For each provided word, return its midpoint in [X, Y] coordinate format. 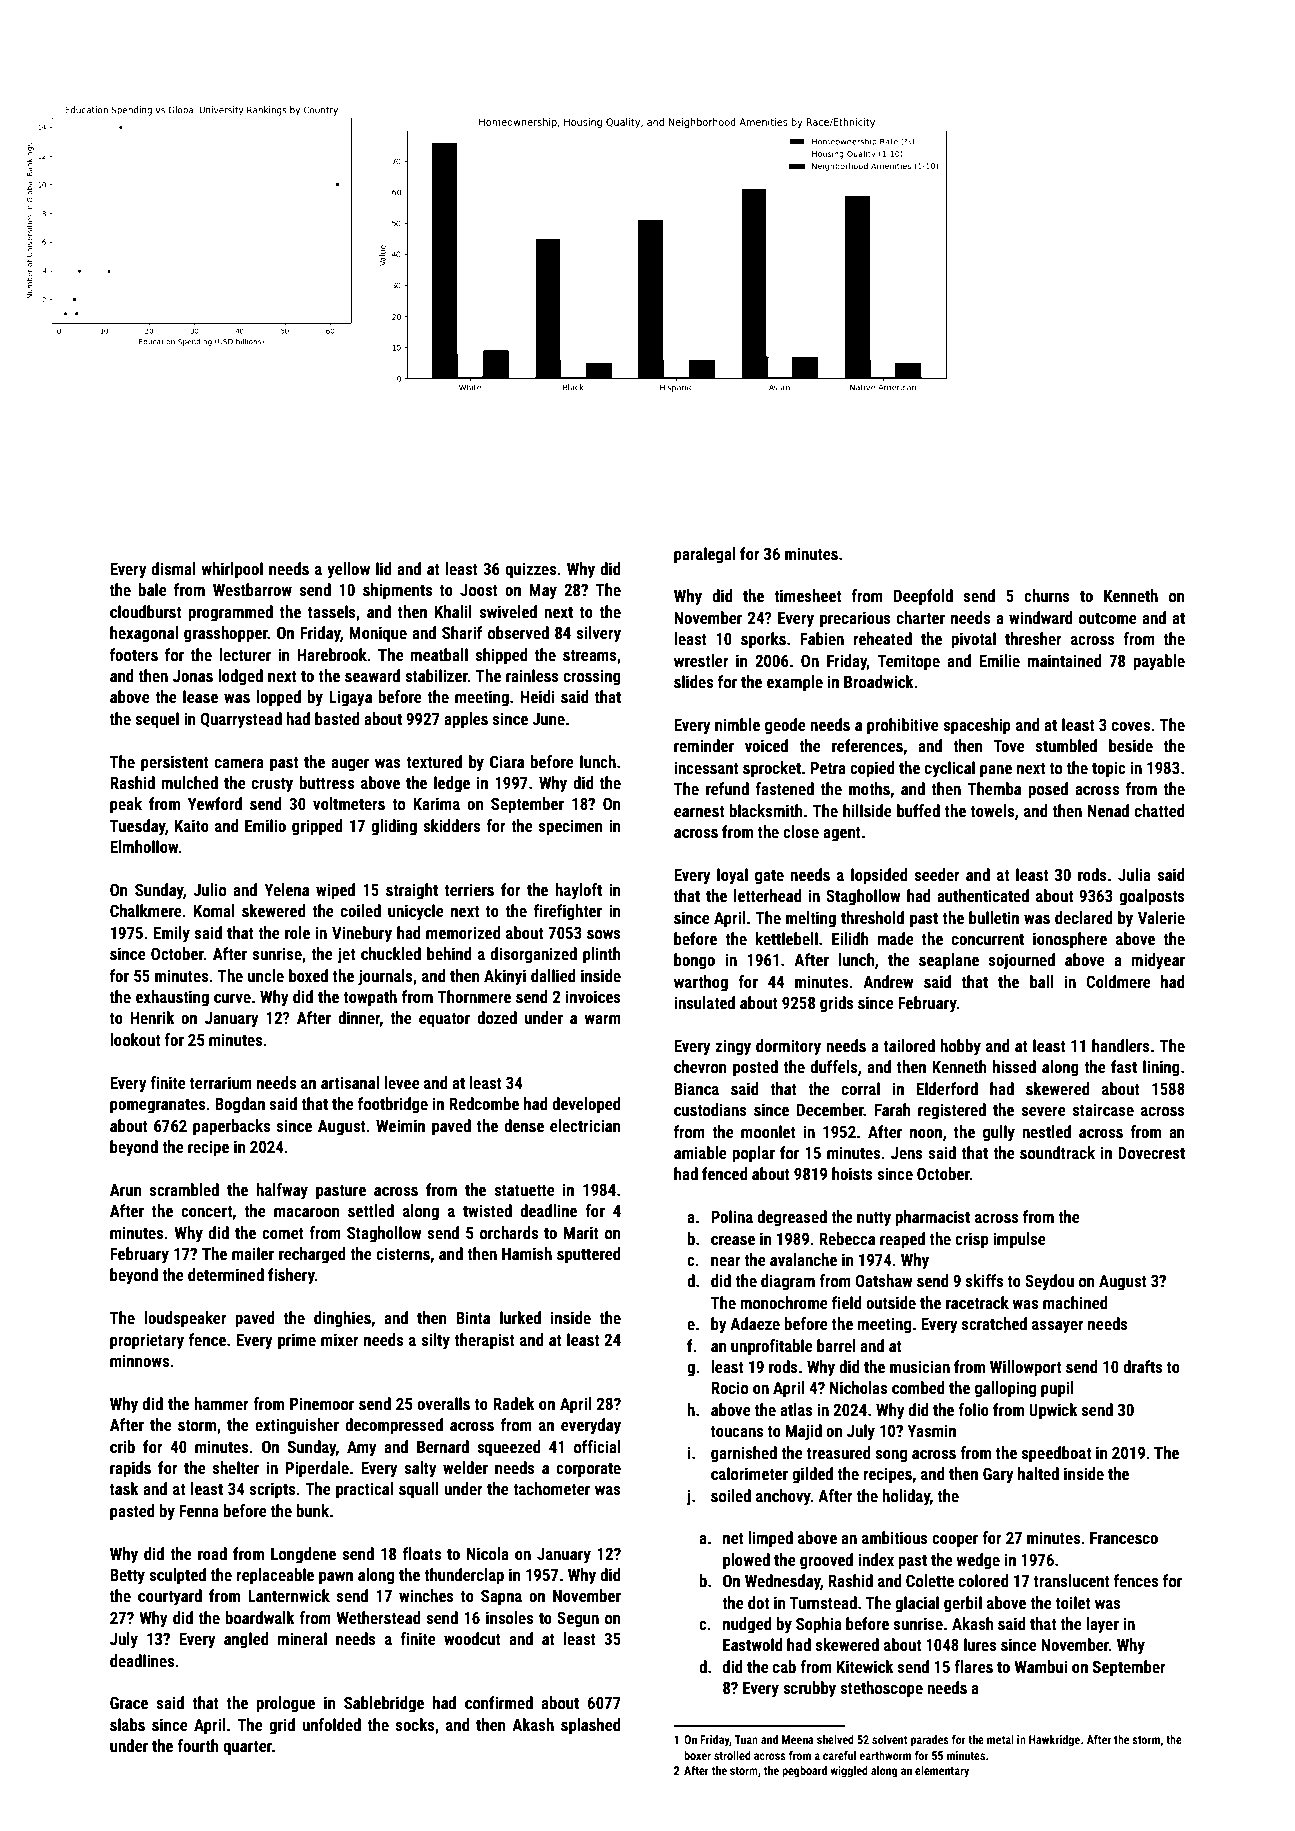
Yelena [286, 889]
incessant [706, 767]
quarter [247, 1748]
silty [435, 1341]
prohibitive [903, 726]
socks [415, 1724]
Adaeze [755, 1323]
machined [1075, 1302]
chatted [1160, 810]
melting [811, 919]
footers [134, 654]
